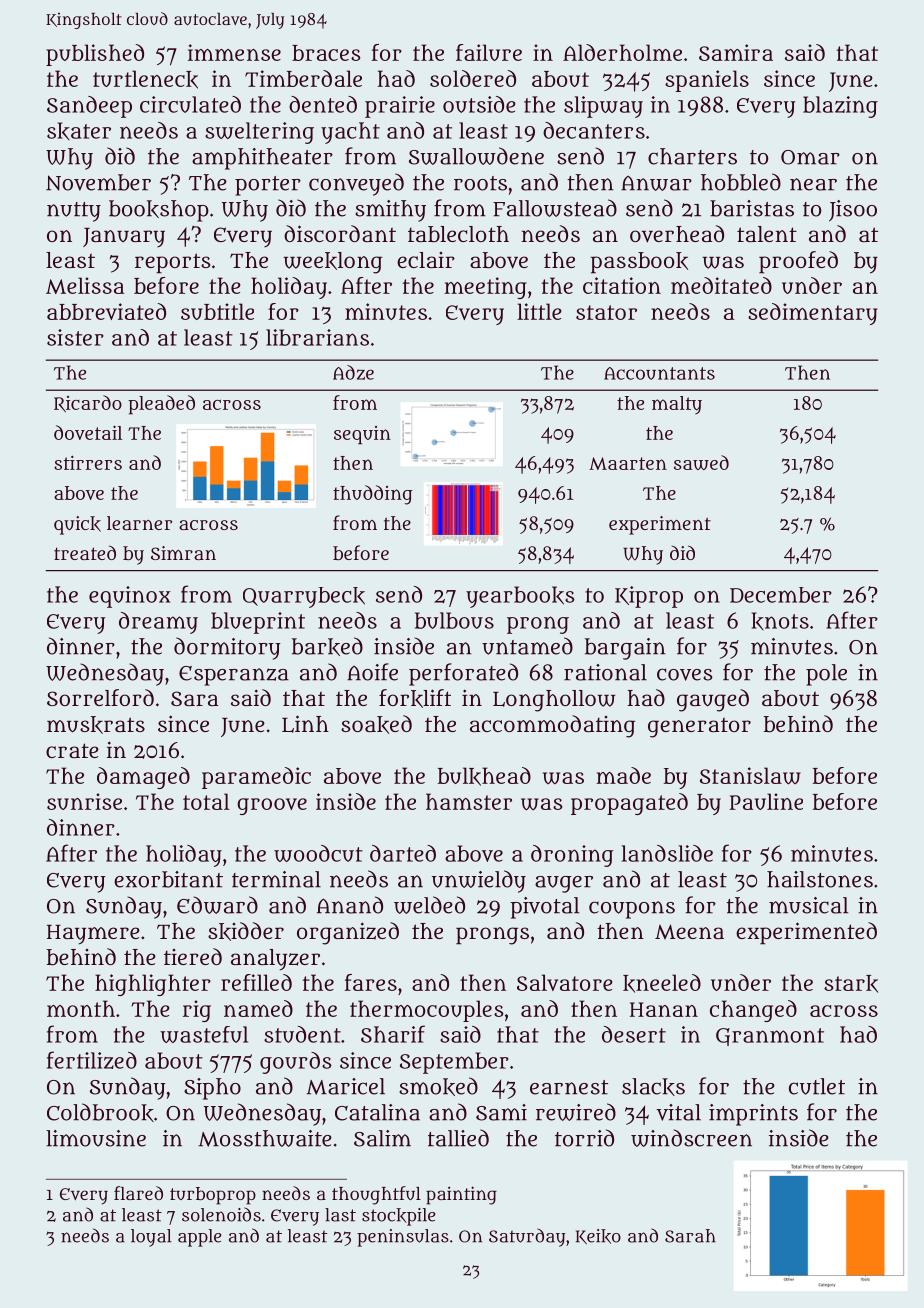 This screenshot has height=1308, width=924. I want to click on blazing, so click(840, 107).
